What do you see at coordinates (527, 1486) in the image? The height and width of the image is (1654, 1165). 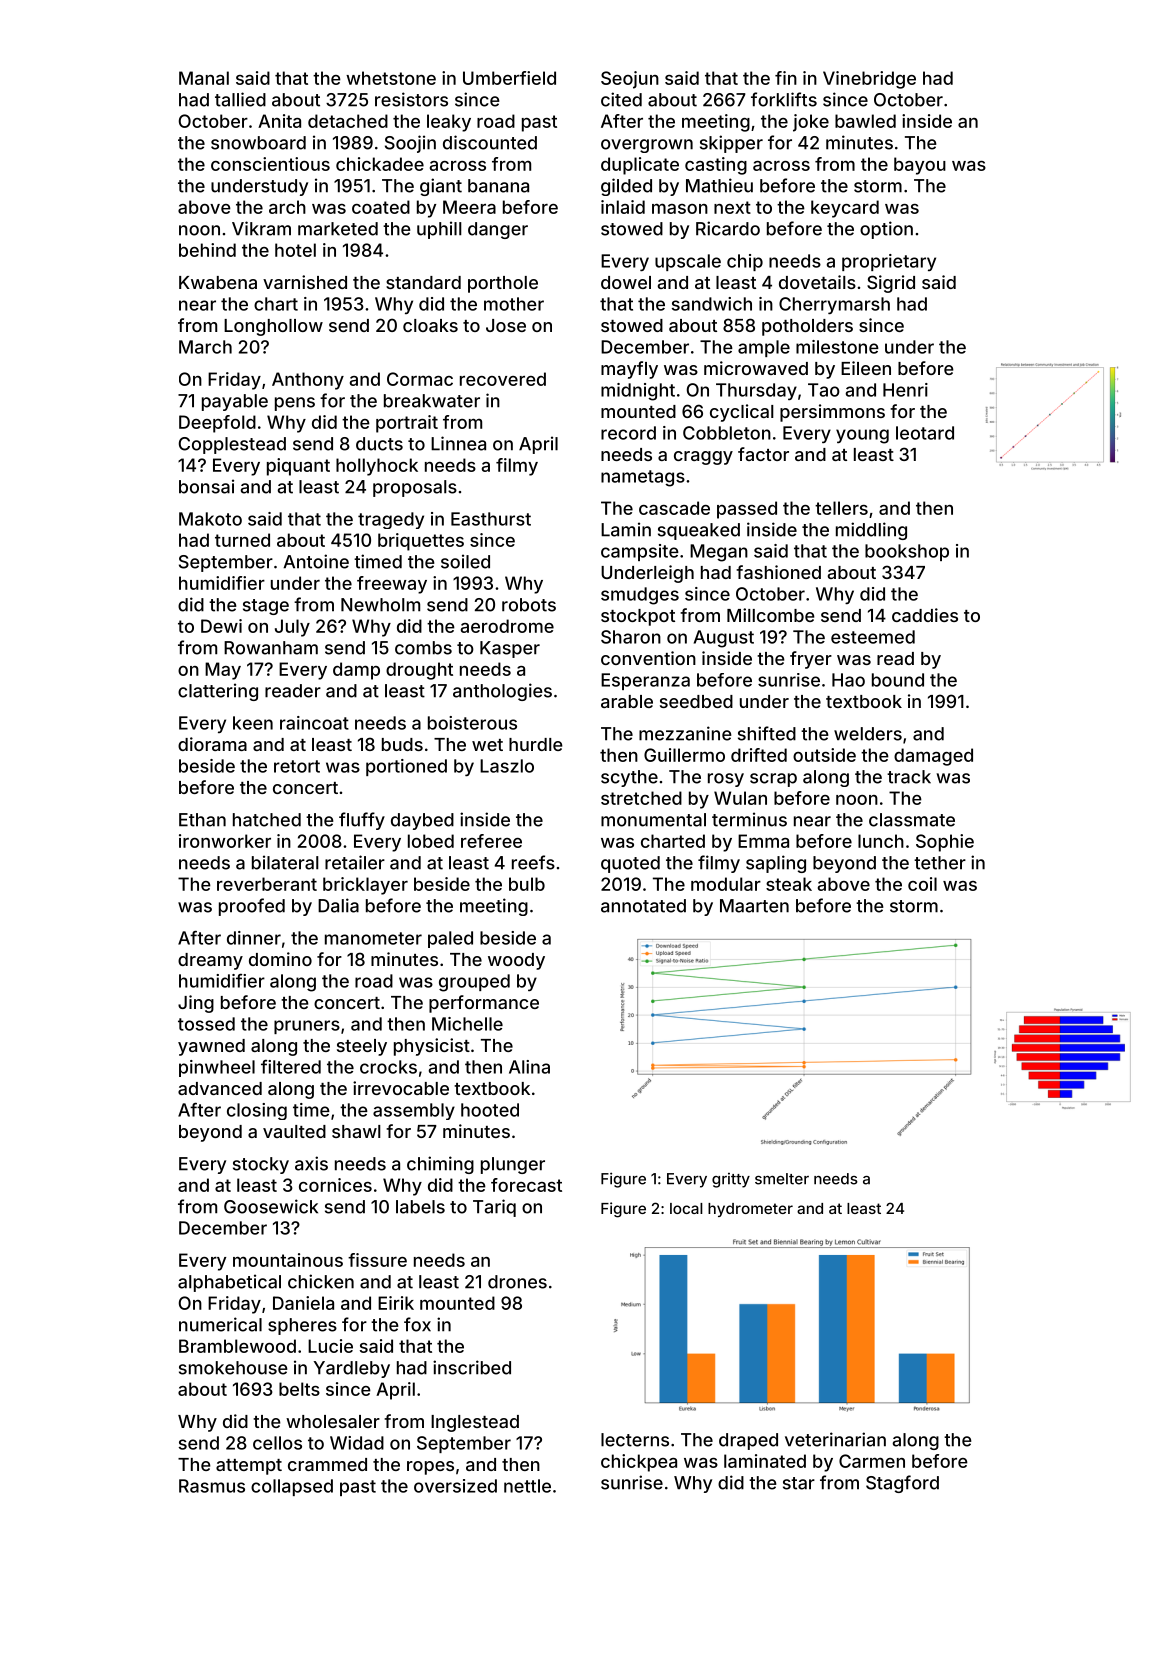 I see `nettle` at bounding box center [527, 1486].
